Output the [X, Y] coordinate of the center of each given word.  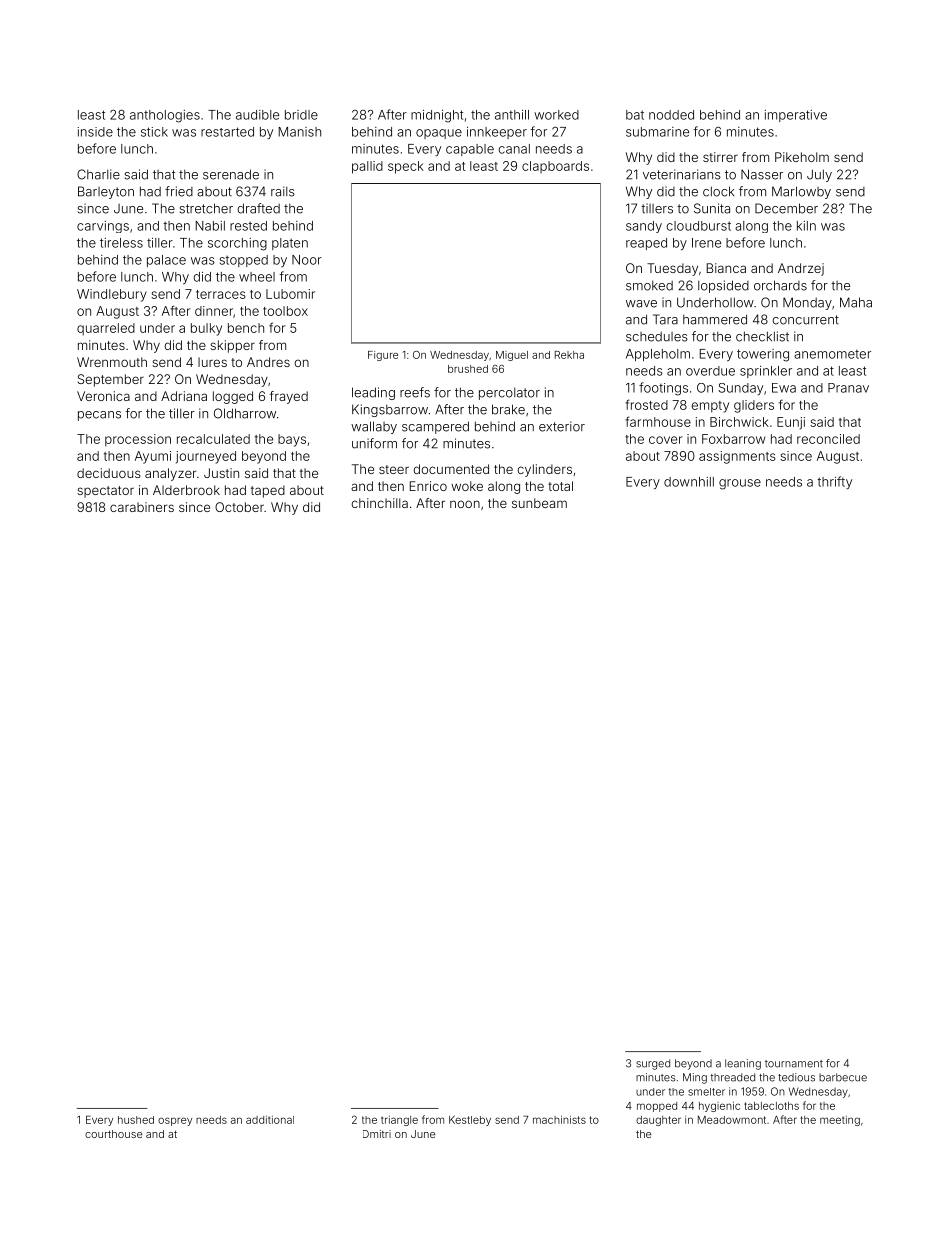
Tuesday [672, 269]
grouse [740, 484]
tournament [794, 1064]
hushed [136, 1120]
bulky [206, 329]
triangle [399, 1121]
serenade [231, 174]
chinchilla [379, 503]
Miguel [512, 356]
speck [406, 167]
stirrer [720, 157]
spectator [105, 492]
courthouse [113, 1134]
